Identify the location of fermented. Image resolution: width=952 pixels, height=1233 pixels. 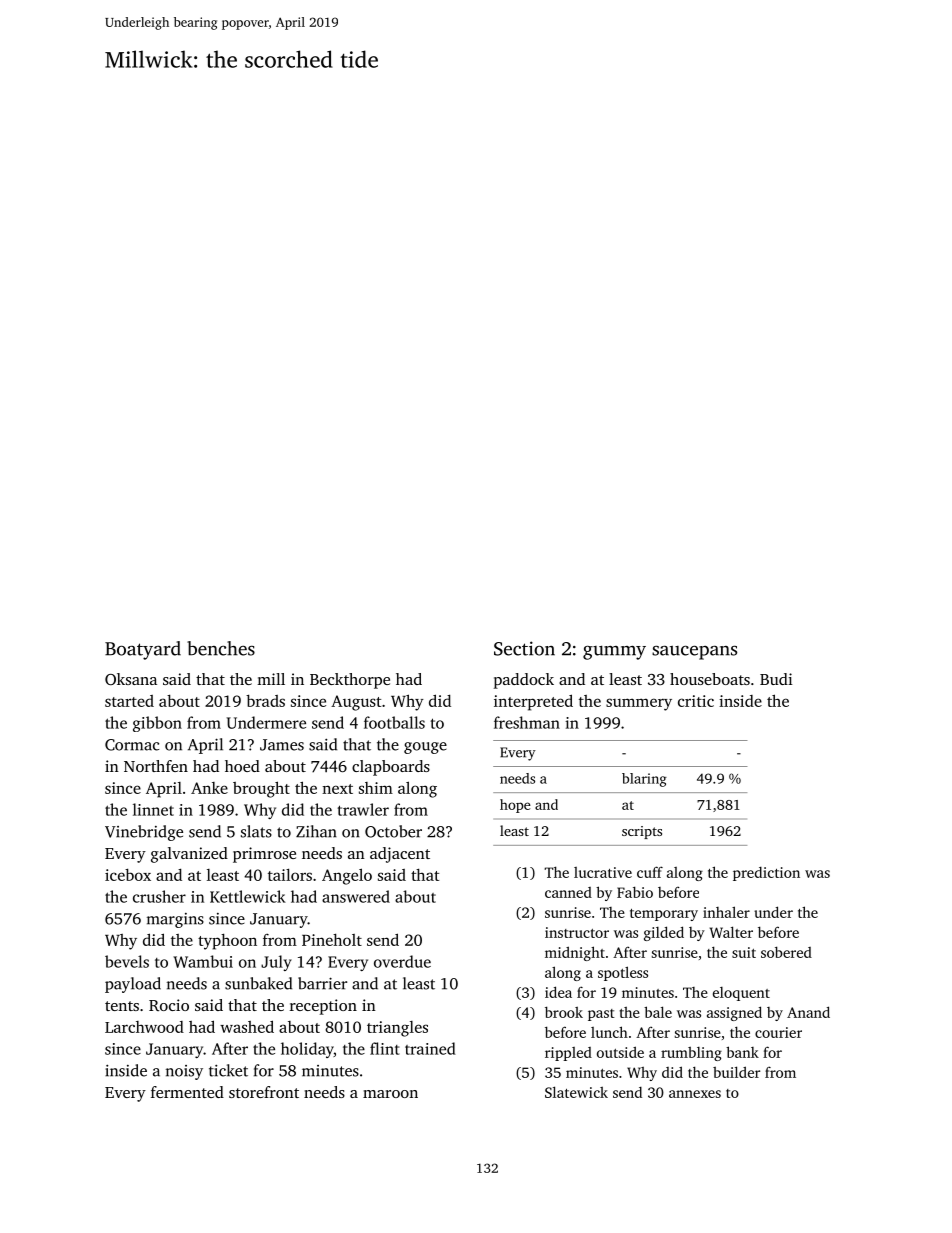
(187, 1092).
